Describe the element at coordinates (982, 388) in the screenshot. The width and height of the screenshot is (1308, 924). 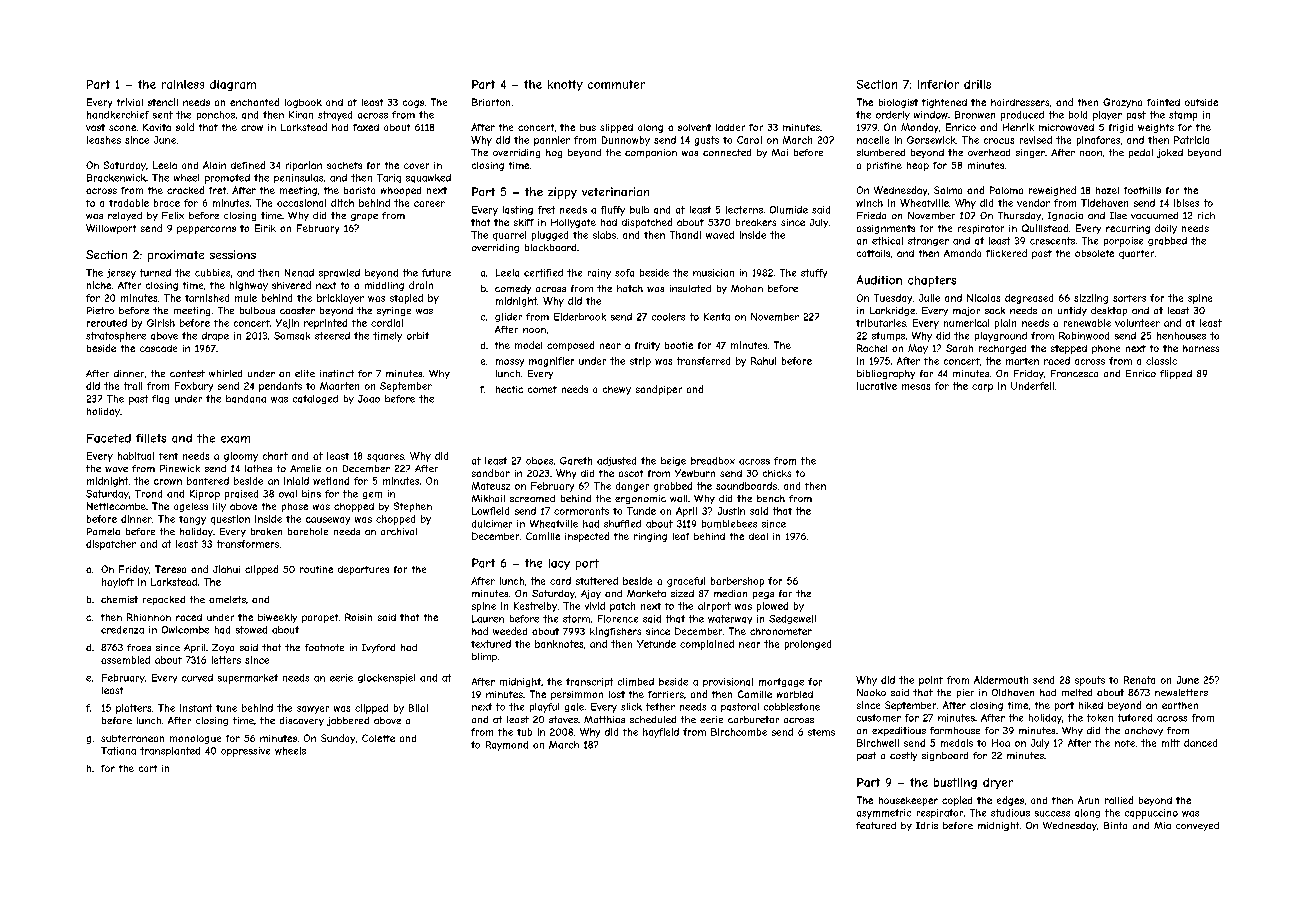
I see `carp` at that location.
